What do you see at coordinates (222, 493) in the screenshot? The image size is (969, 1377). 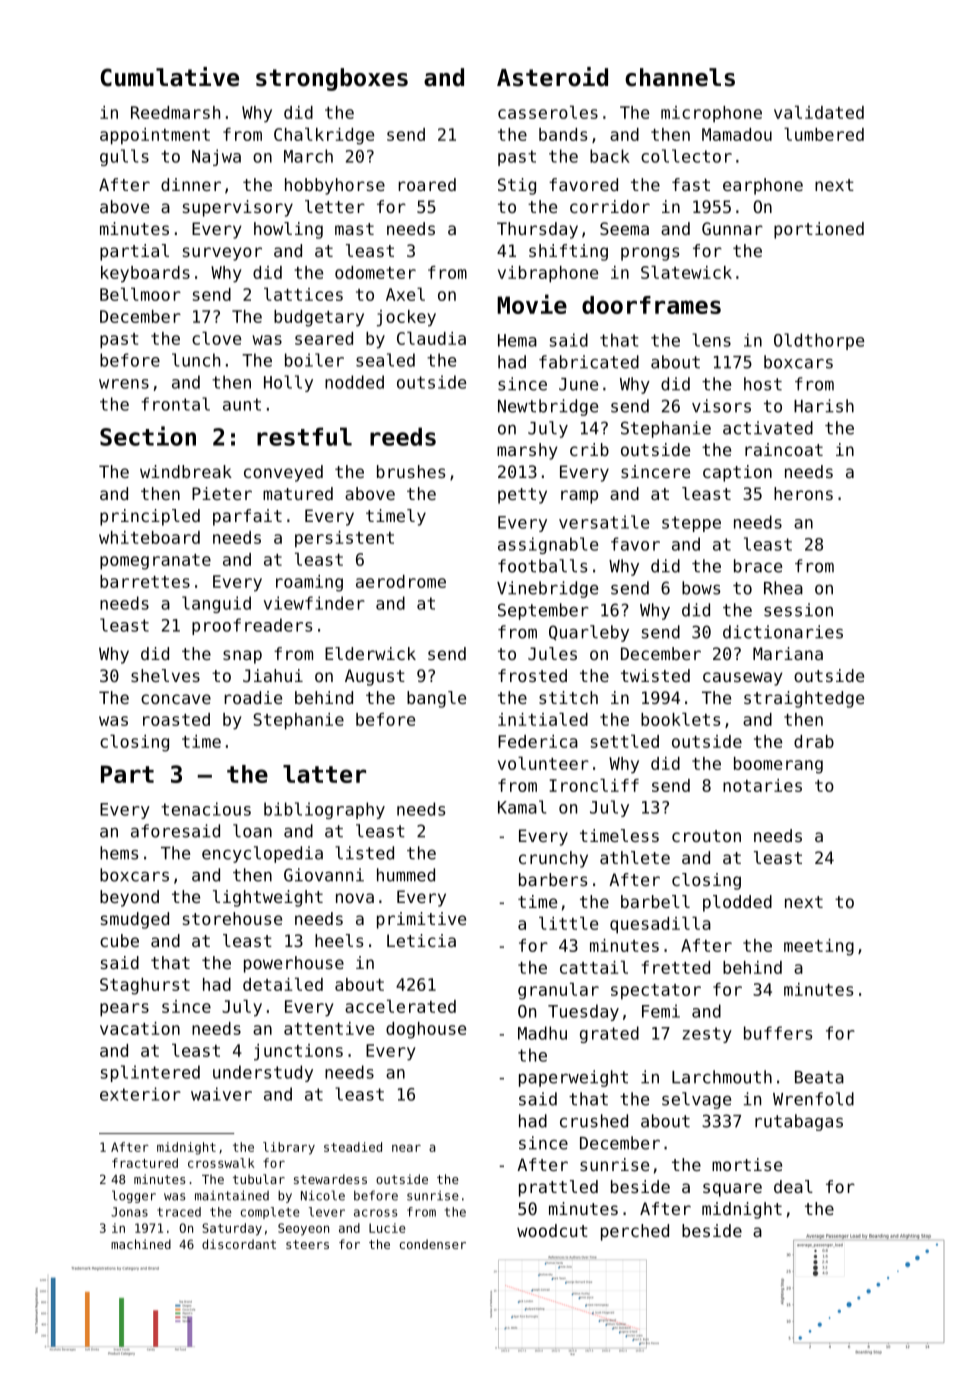 I see `Pieter` at bounding box center [222, 493].
